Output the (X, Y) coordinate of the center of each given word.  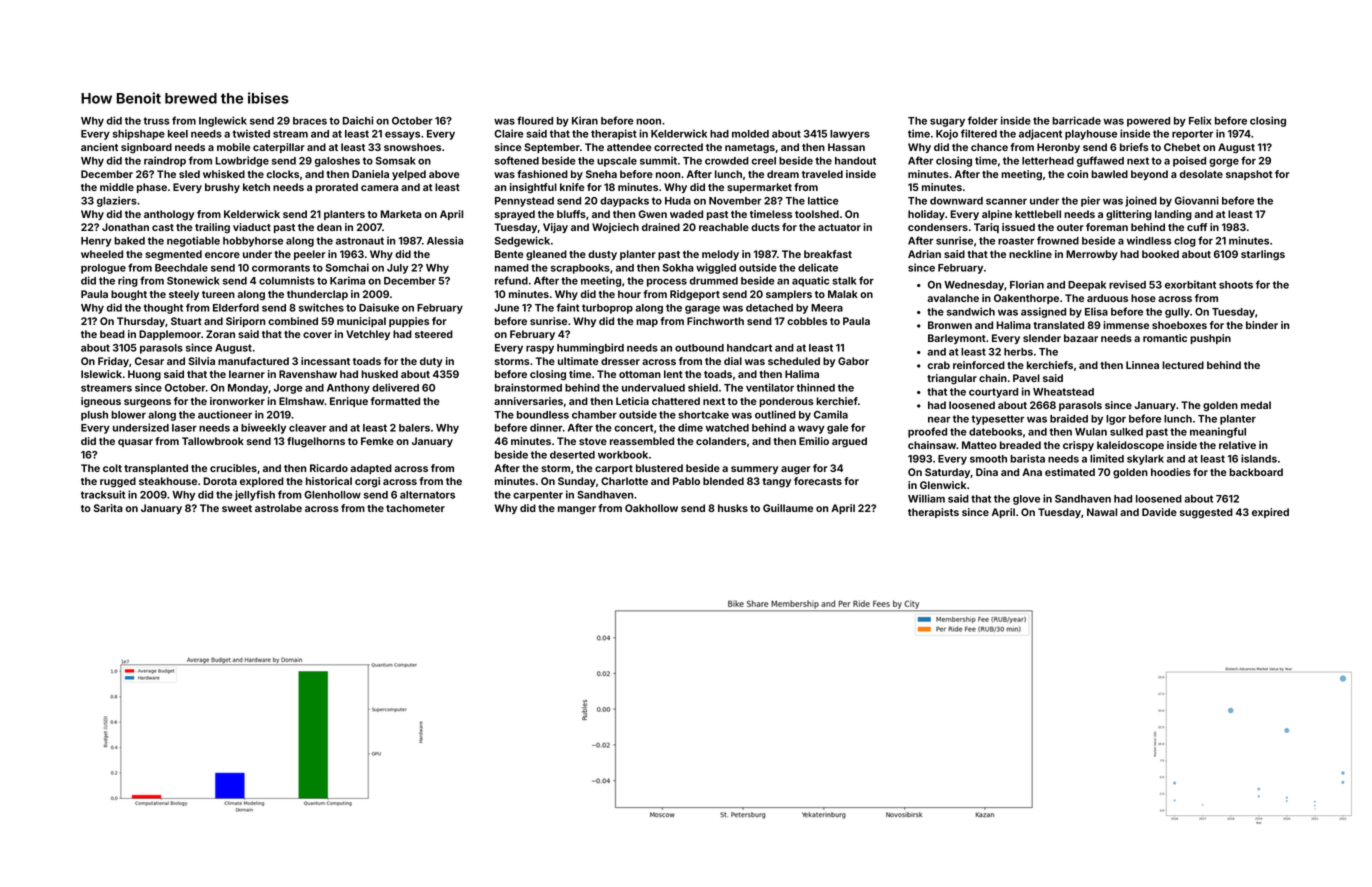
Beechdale (181, 268)
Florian (1027, 284)
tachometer (415, 508)
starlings (1263, 255)
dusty (602, 255)
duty (431, 362)
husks (733, 508)
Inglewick (223, 121)
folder (983, 120)
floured (535, 120)
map (647, 323)
